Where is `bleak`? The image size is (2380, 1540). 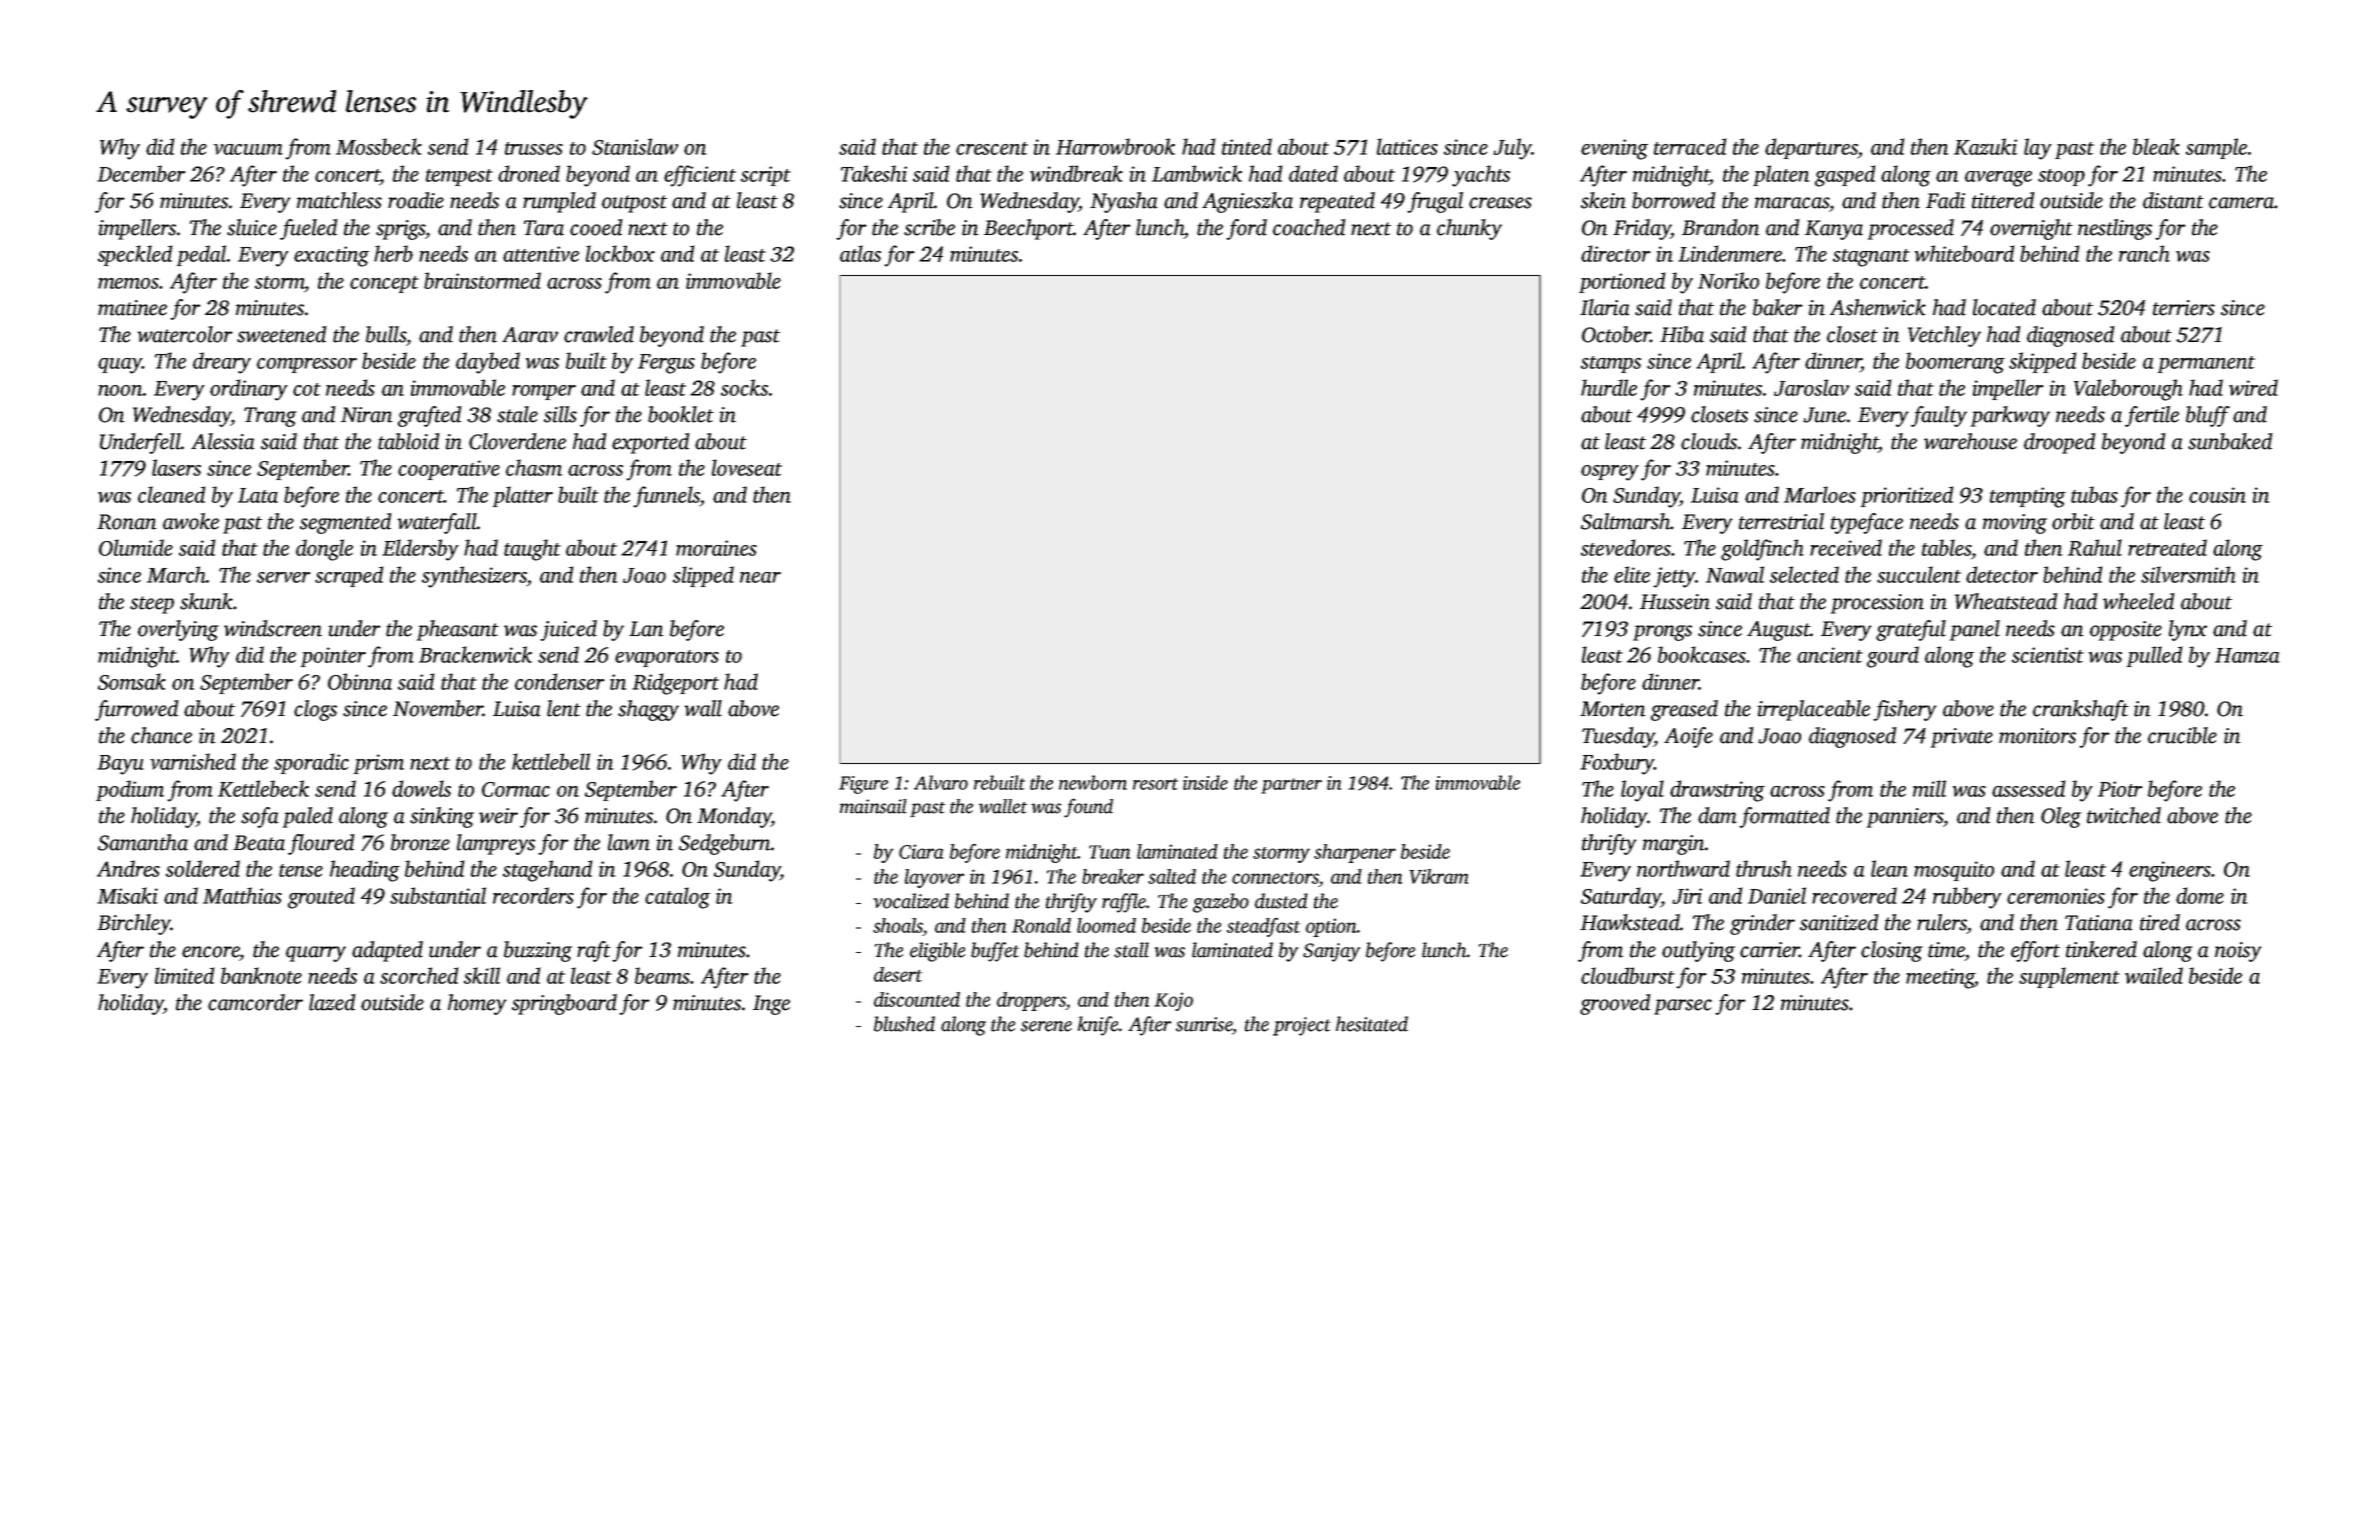 bleak is located at coordinates (2156, 146).
